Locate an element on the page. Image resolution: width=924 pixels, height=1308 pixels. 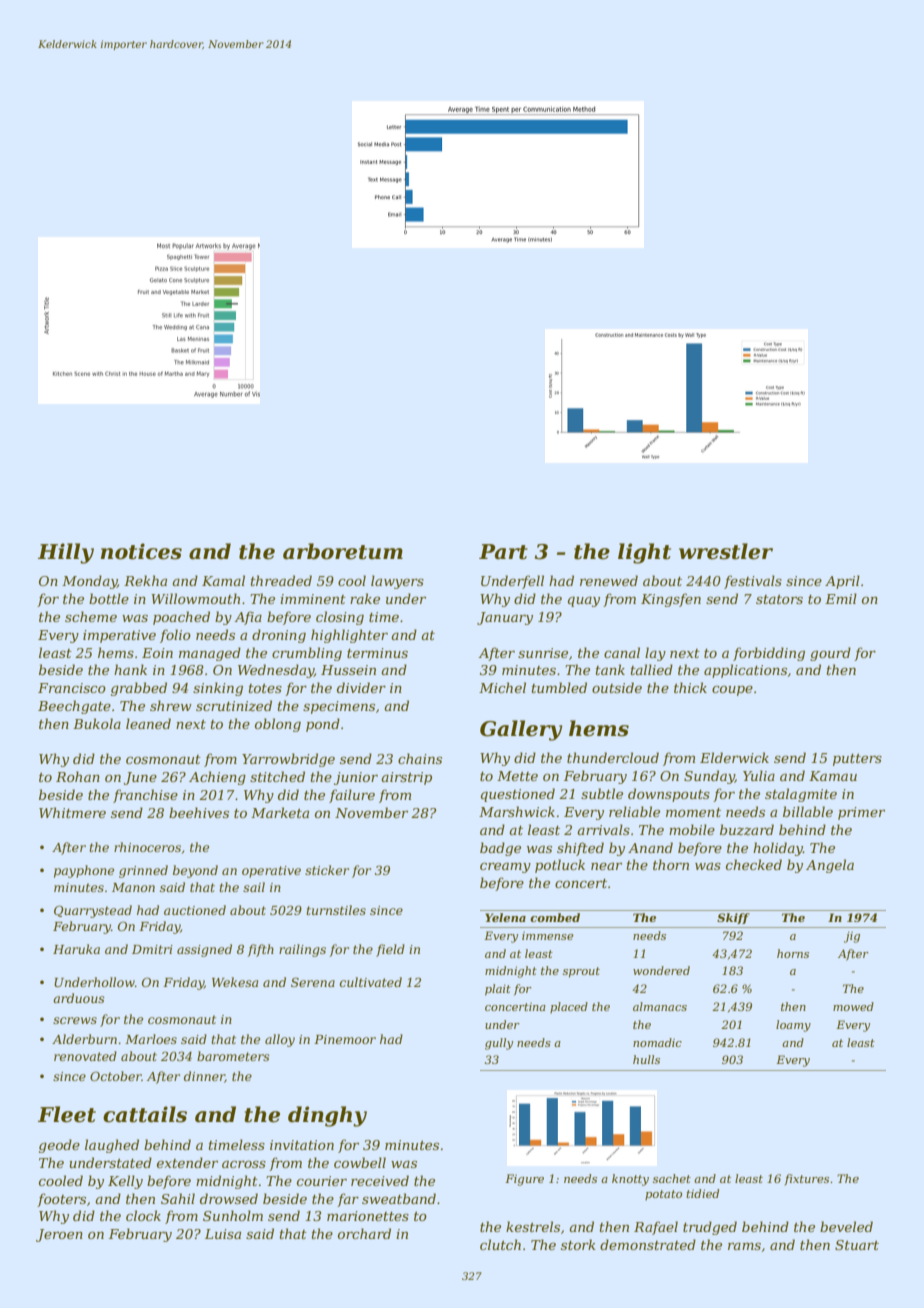
sticker is located at coordinates (327, 870).
